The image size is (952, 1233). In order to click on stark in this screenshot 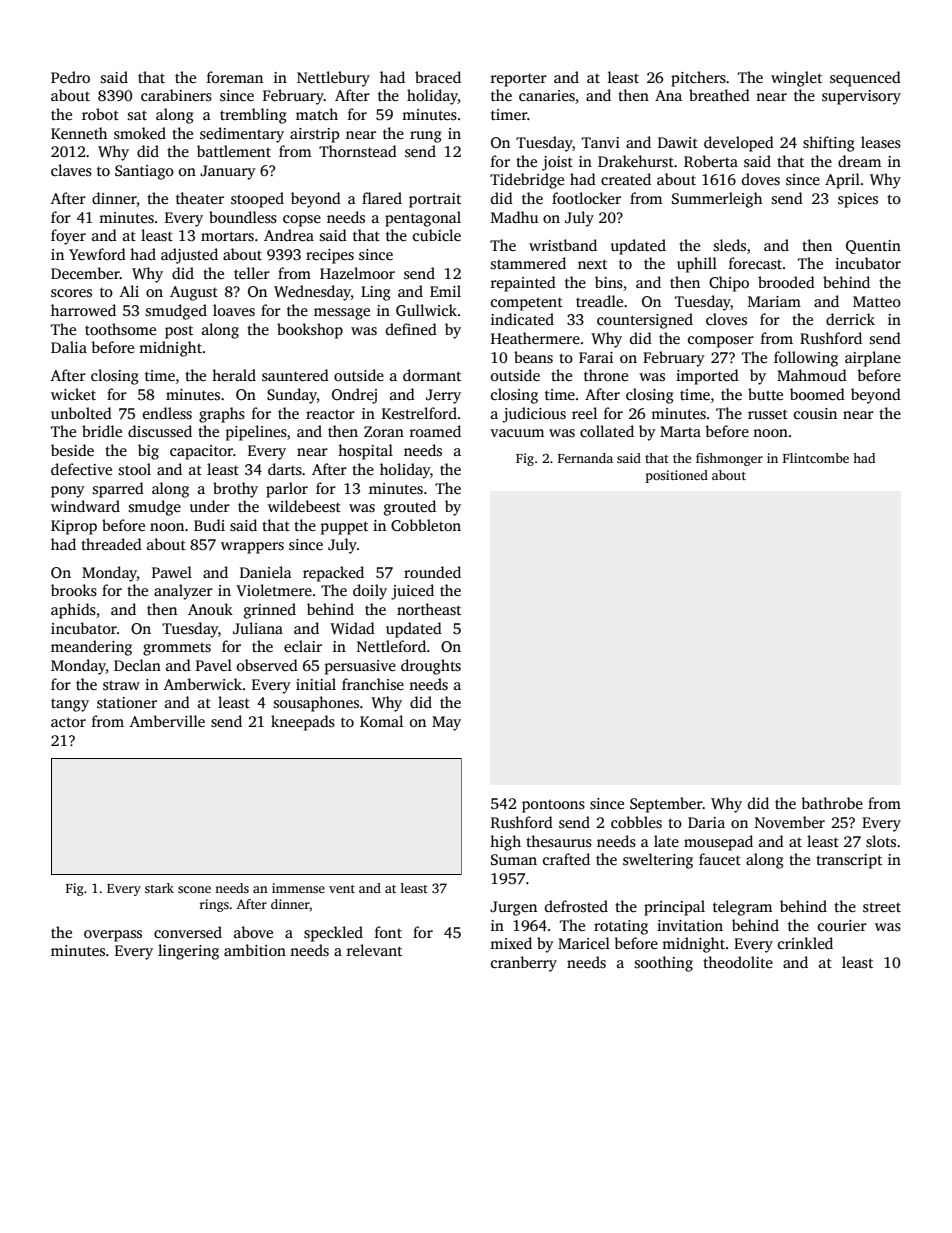, I will do `click(159, 888)`.
